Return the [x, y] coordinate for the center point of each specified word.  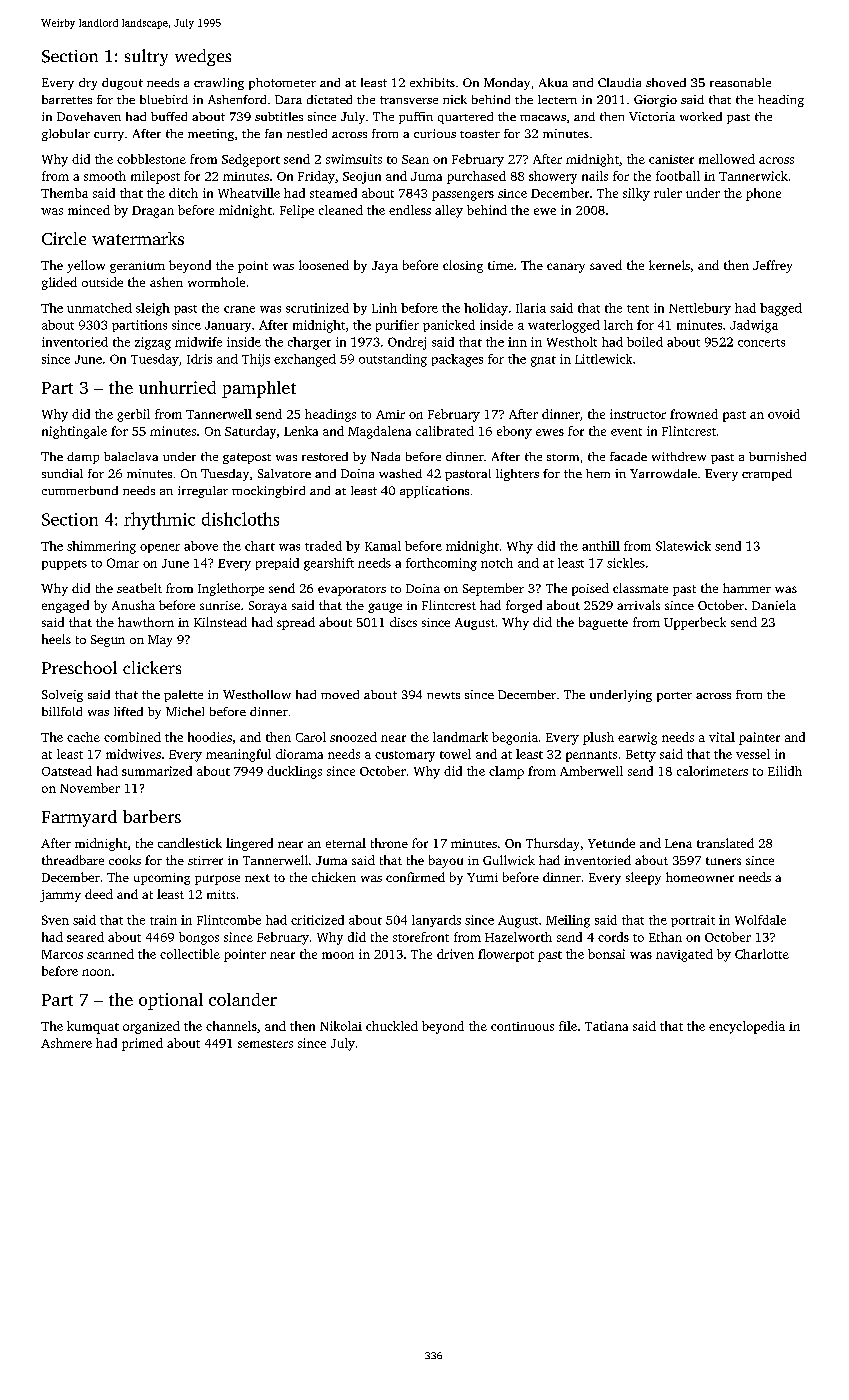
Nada [385, 456]
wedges [203, 57]
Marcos [62, 954]
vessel [753, 754]
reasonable [740, 82]
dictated [329, 99]
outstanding [393, 360]
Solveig [62, 696]
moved [340, 694]
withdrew [679, 456]
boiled [645, 342]
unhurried [177, 387]
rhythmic [159, 521]
